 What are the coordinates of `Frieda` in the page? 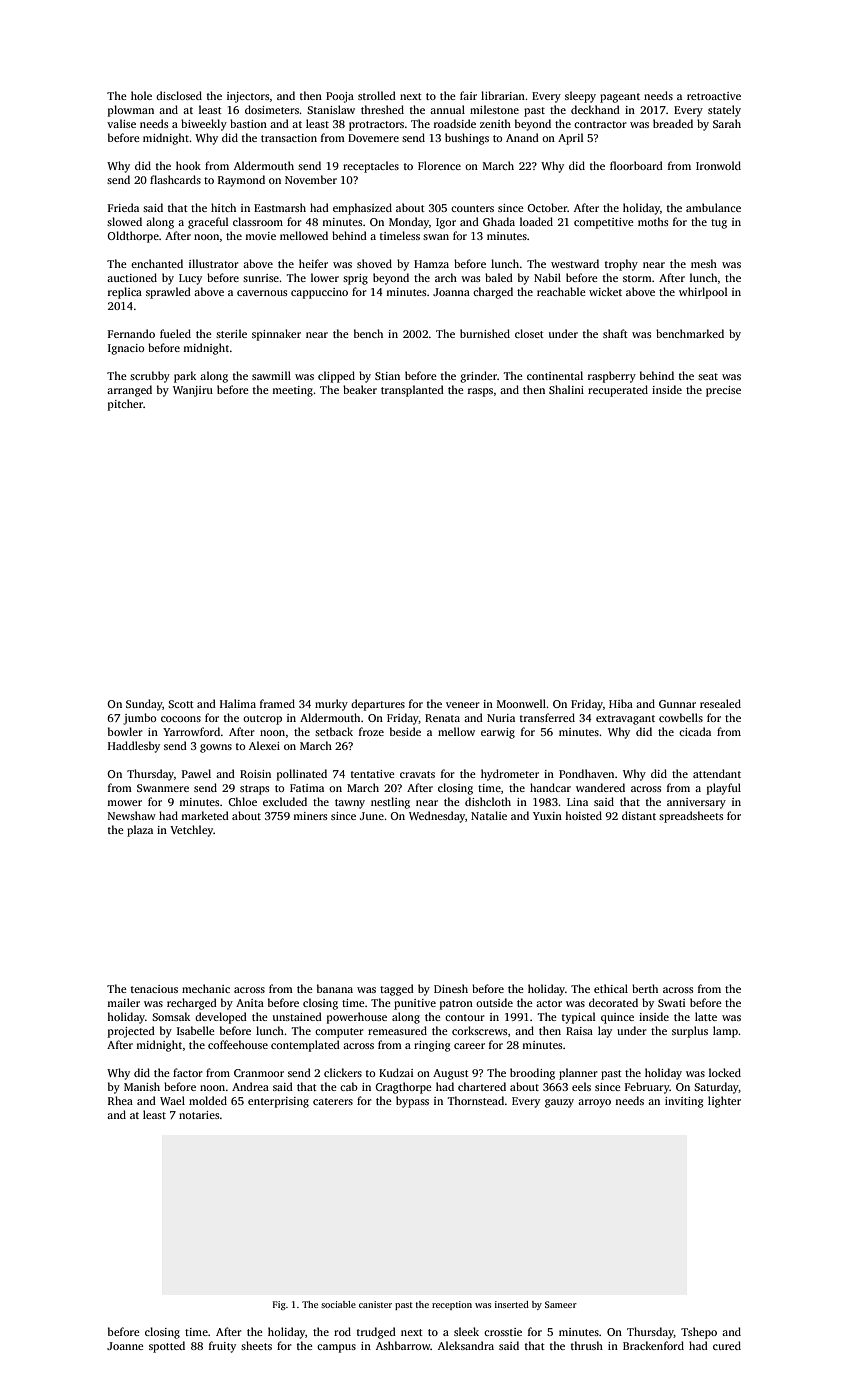 It's located at (123, 207).
